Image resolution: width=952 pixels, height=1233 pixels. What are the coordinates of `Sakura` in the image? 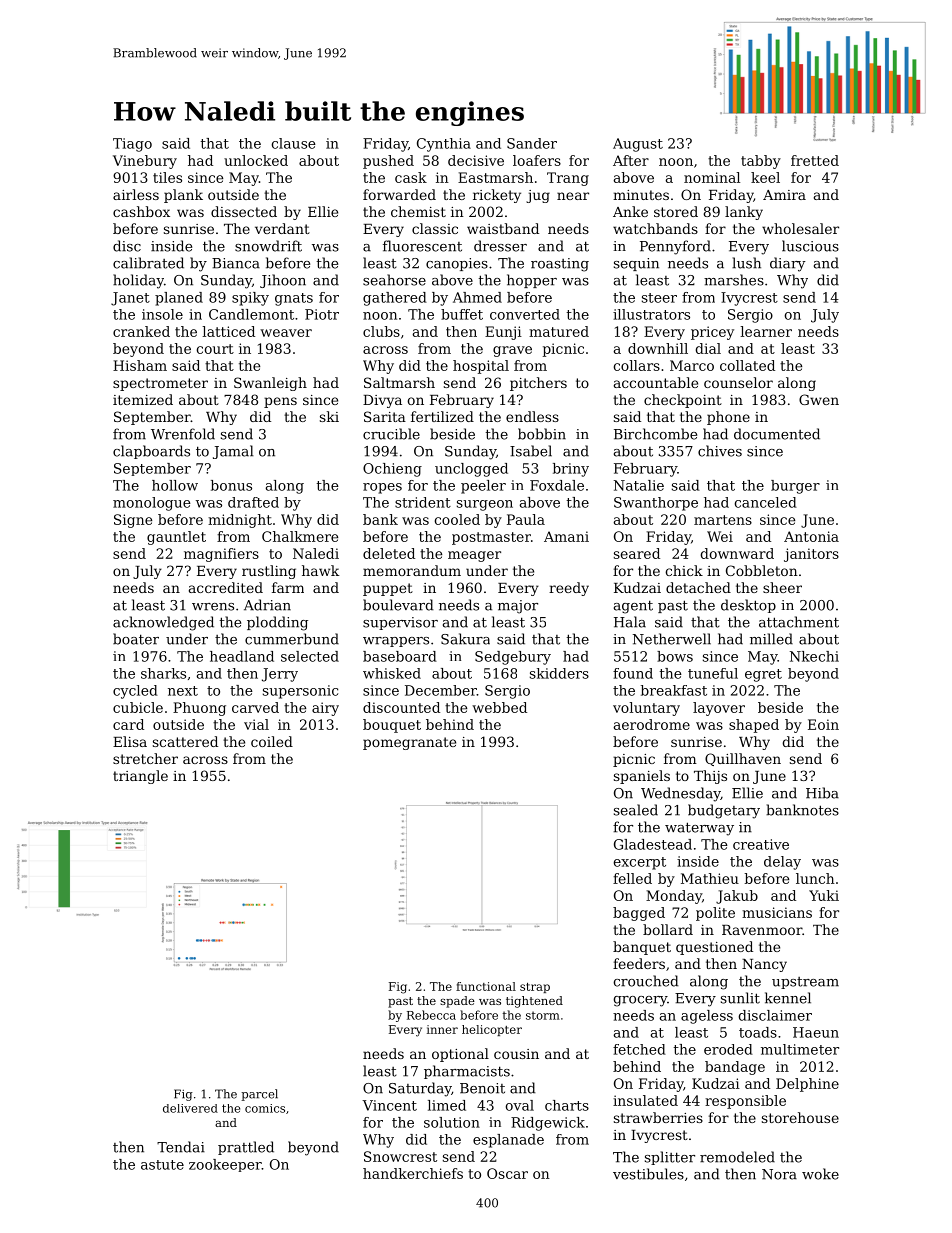 It's located at (465, 639).
